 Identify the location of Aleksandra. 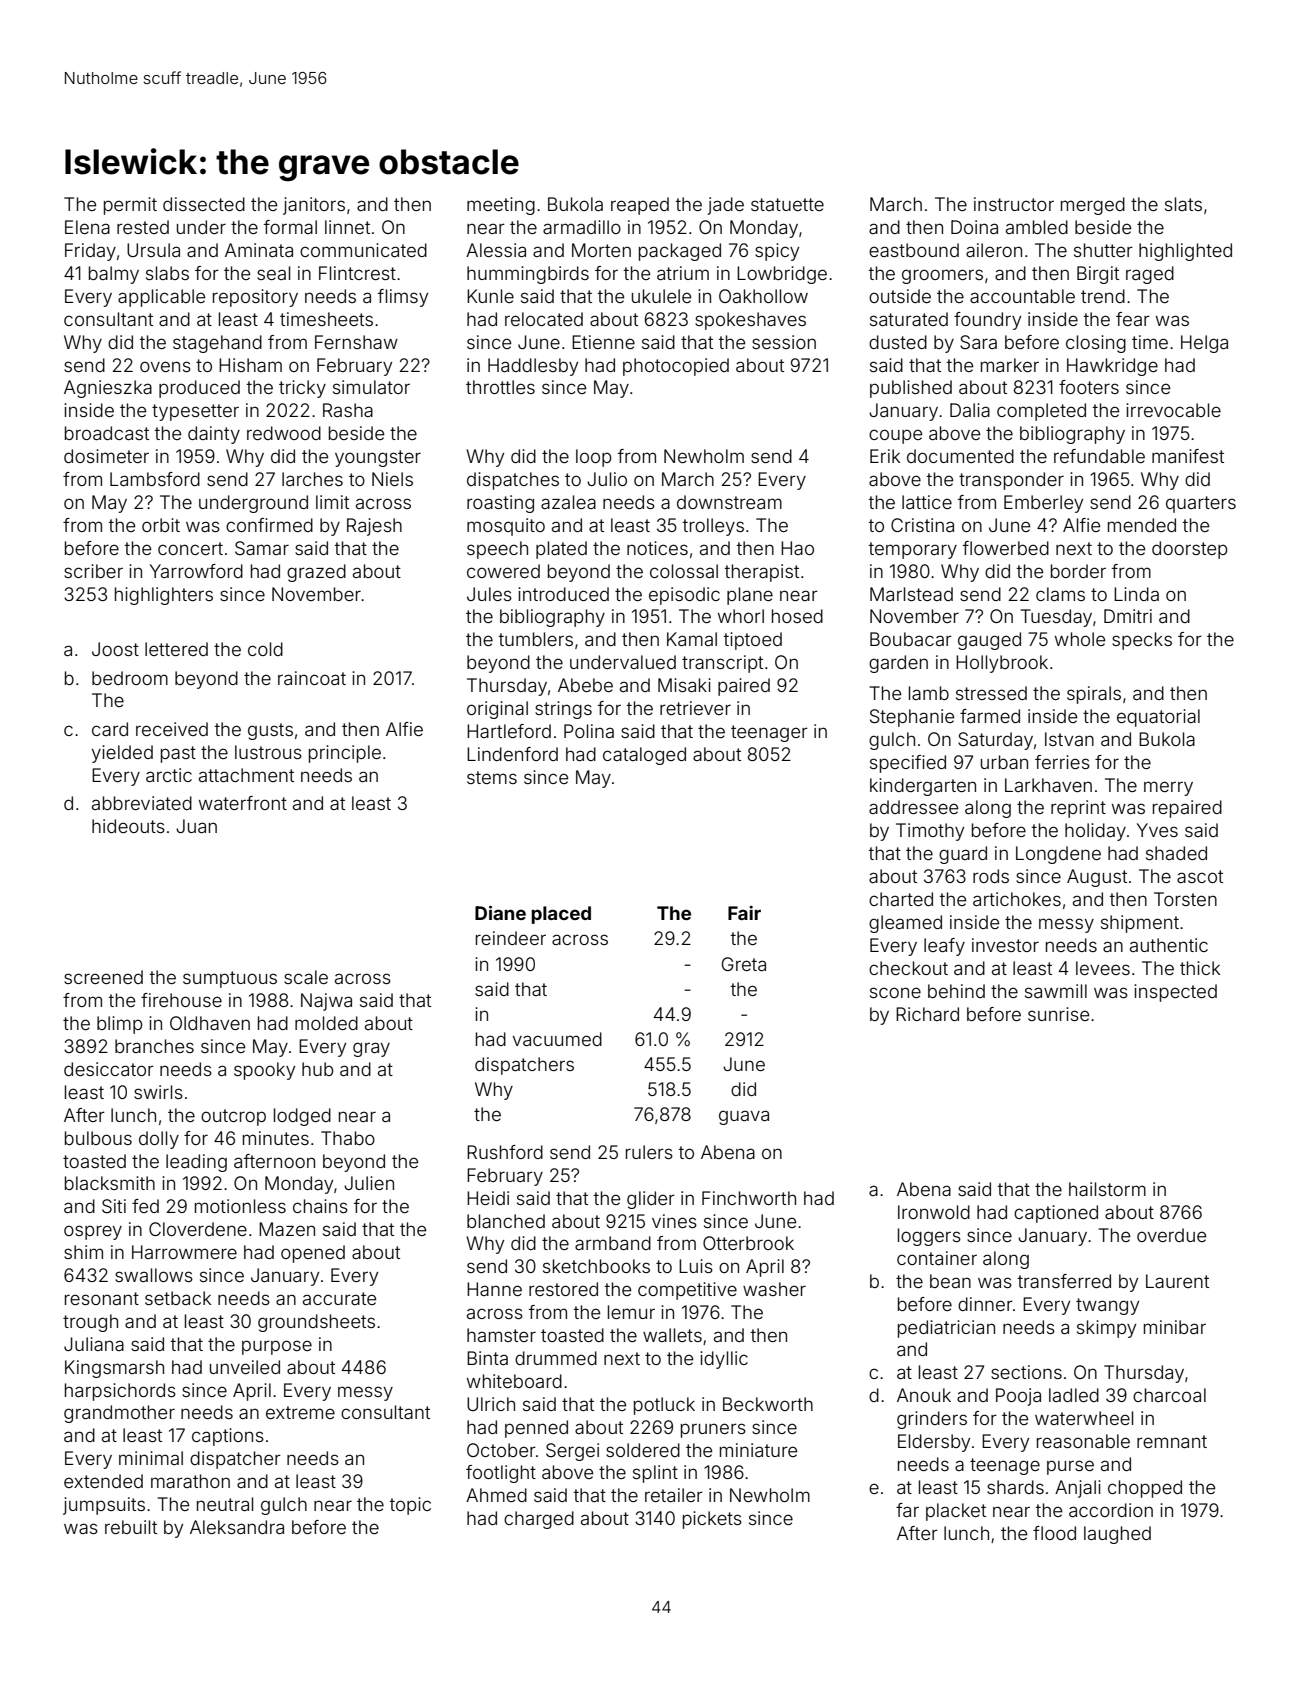
(237, 1527).
